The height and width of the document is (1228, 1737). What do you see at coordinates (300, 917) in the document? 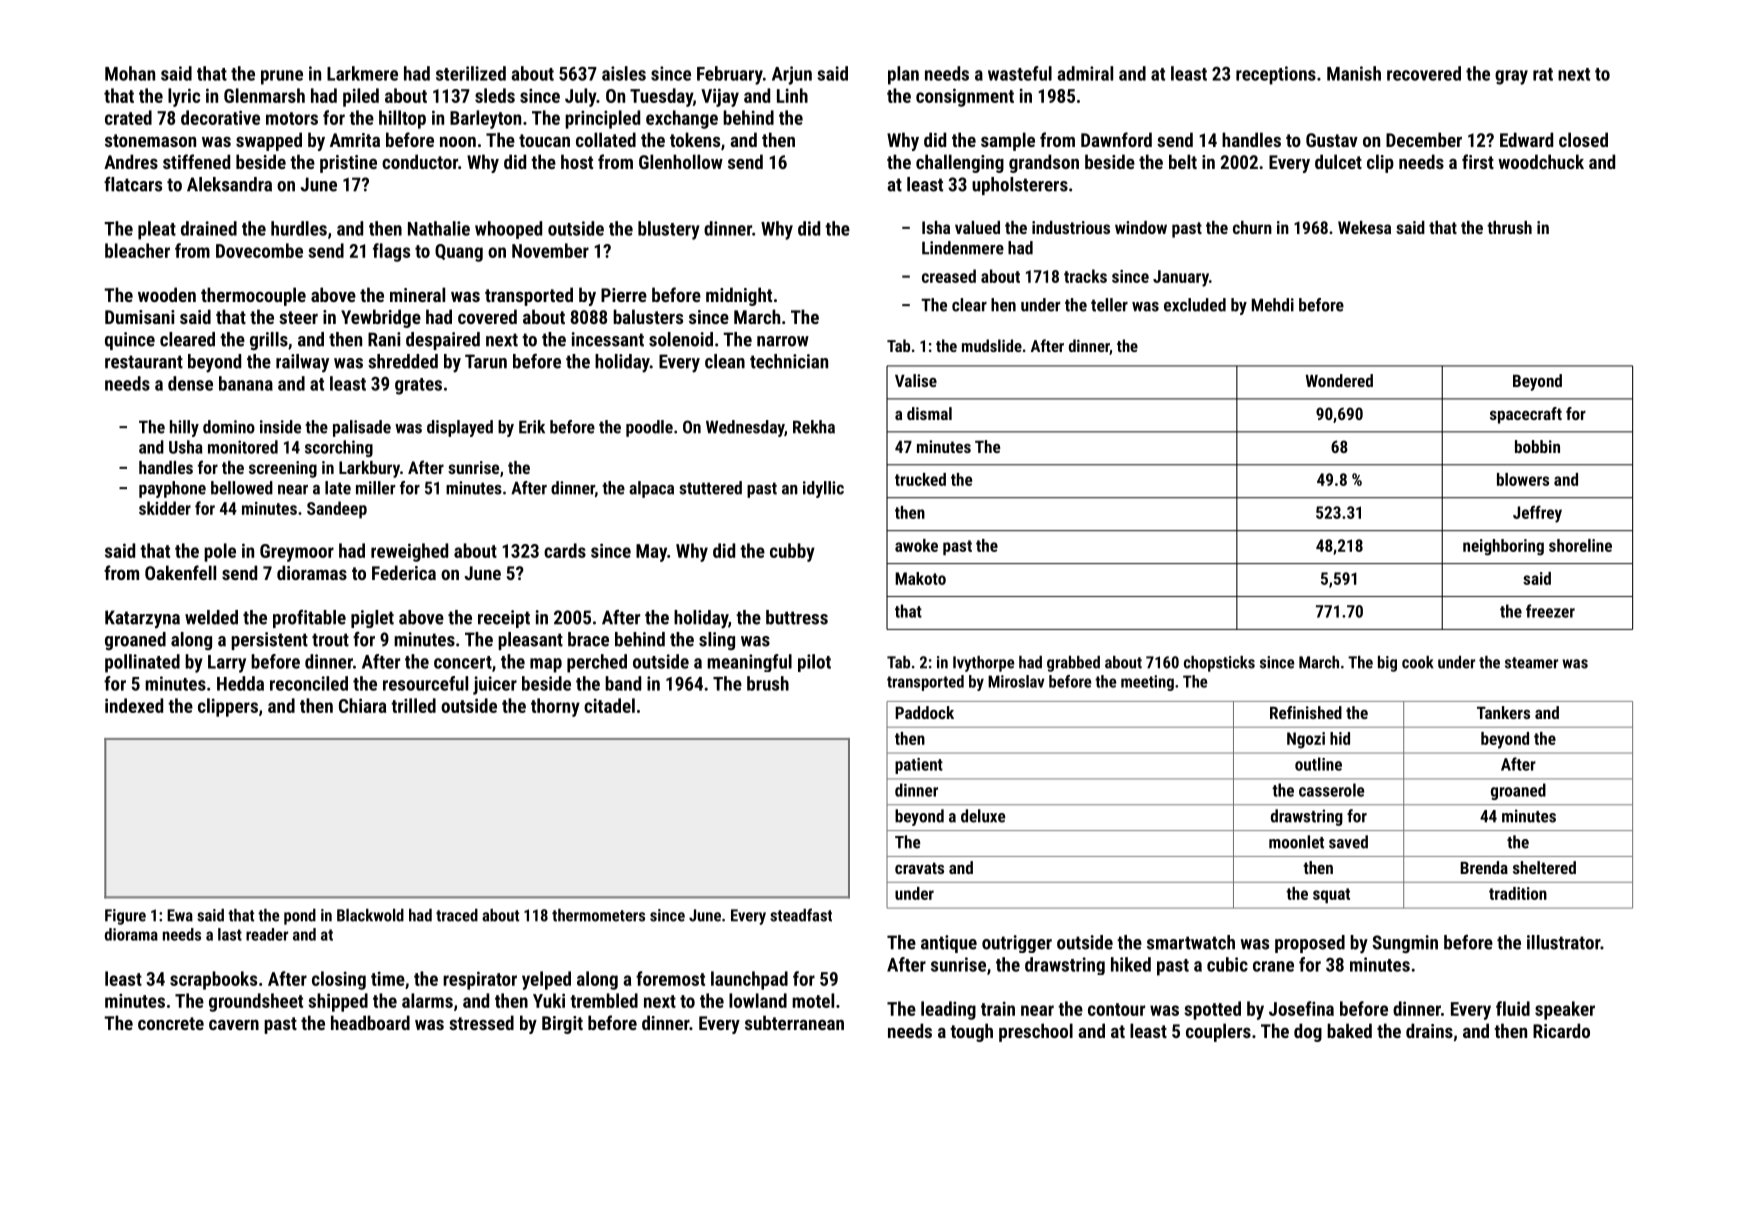
I see `pond` at bounding box center [300, 917].
